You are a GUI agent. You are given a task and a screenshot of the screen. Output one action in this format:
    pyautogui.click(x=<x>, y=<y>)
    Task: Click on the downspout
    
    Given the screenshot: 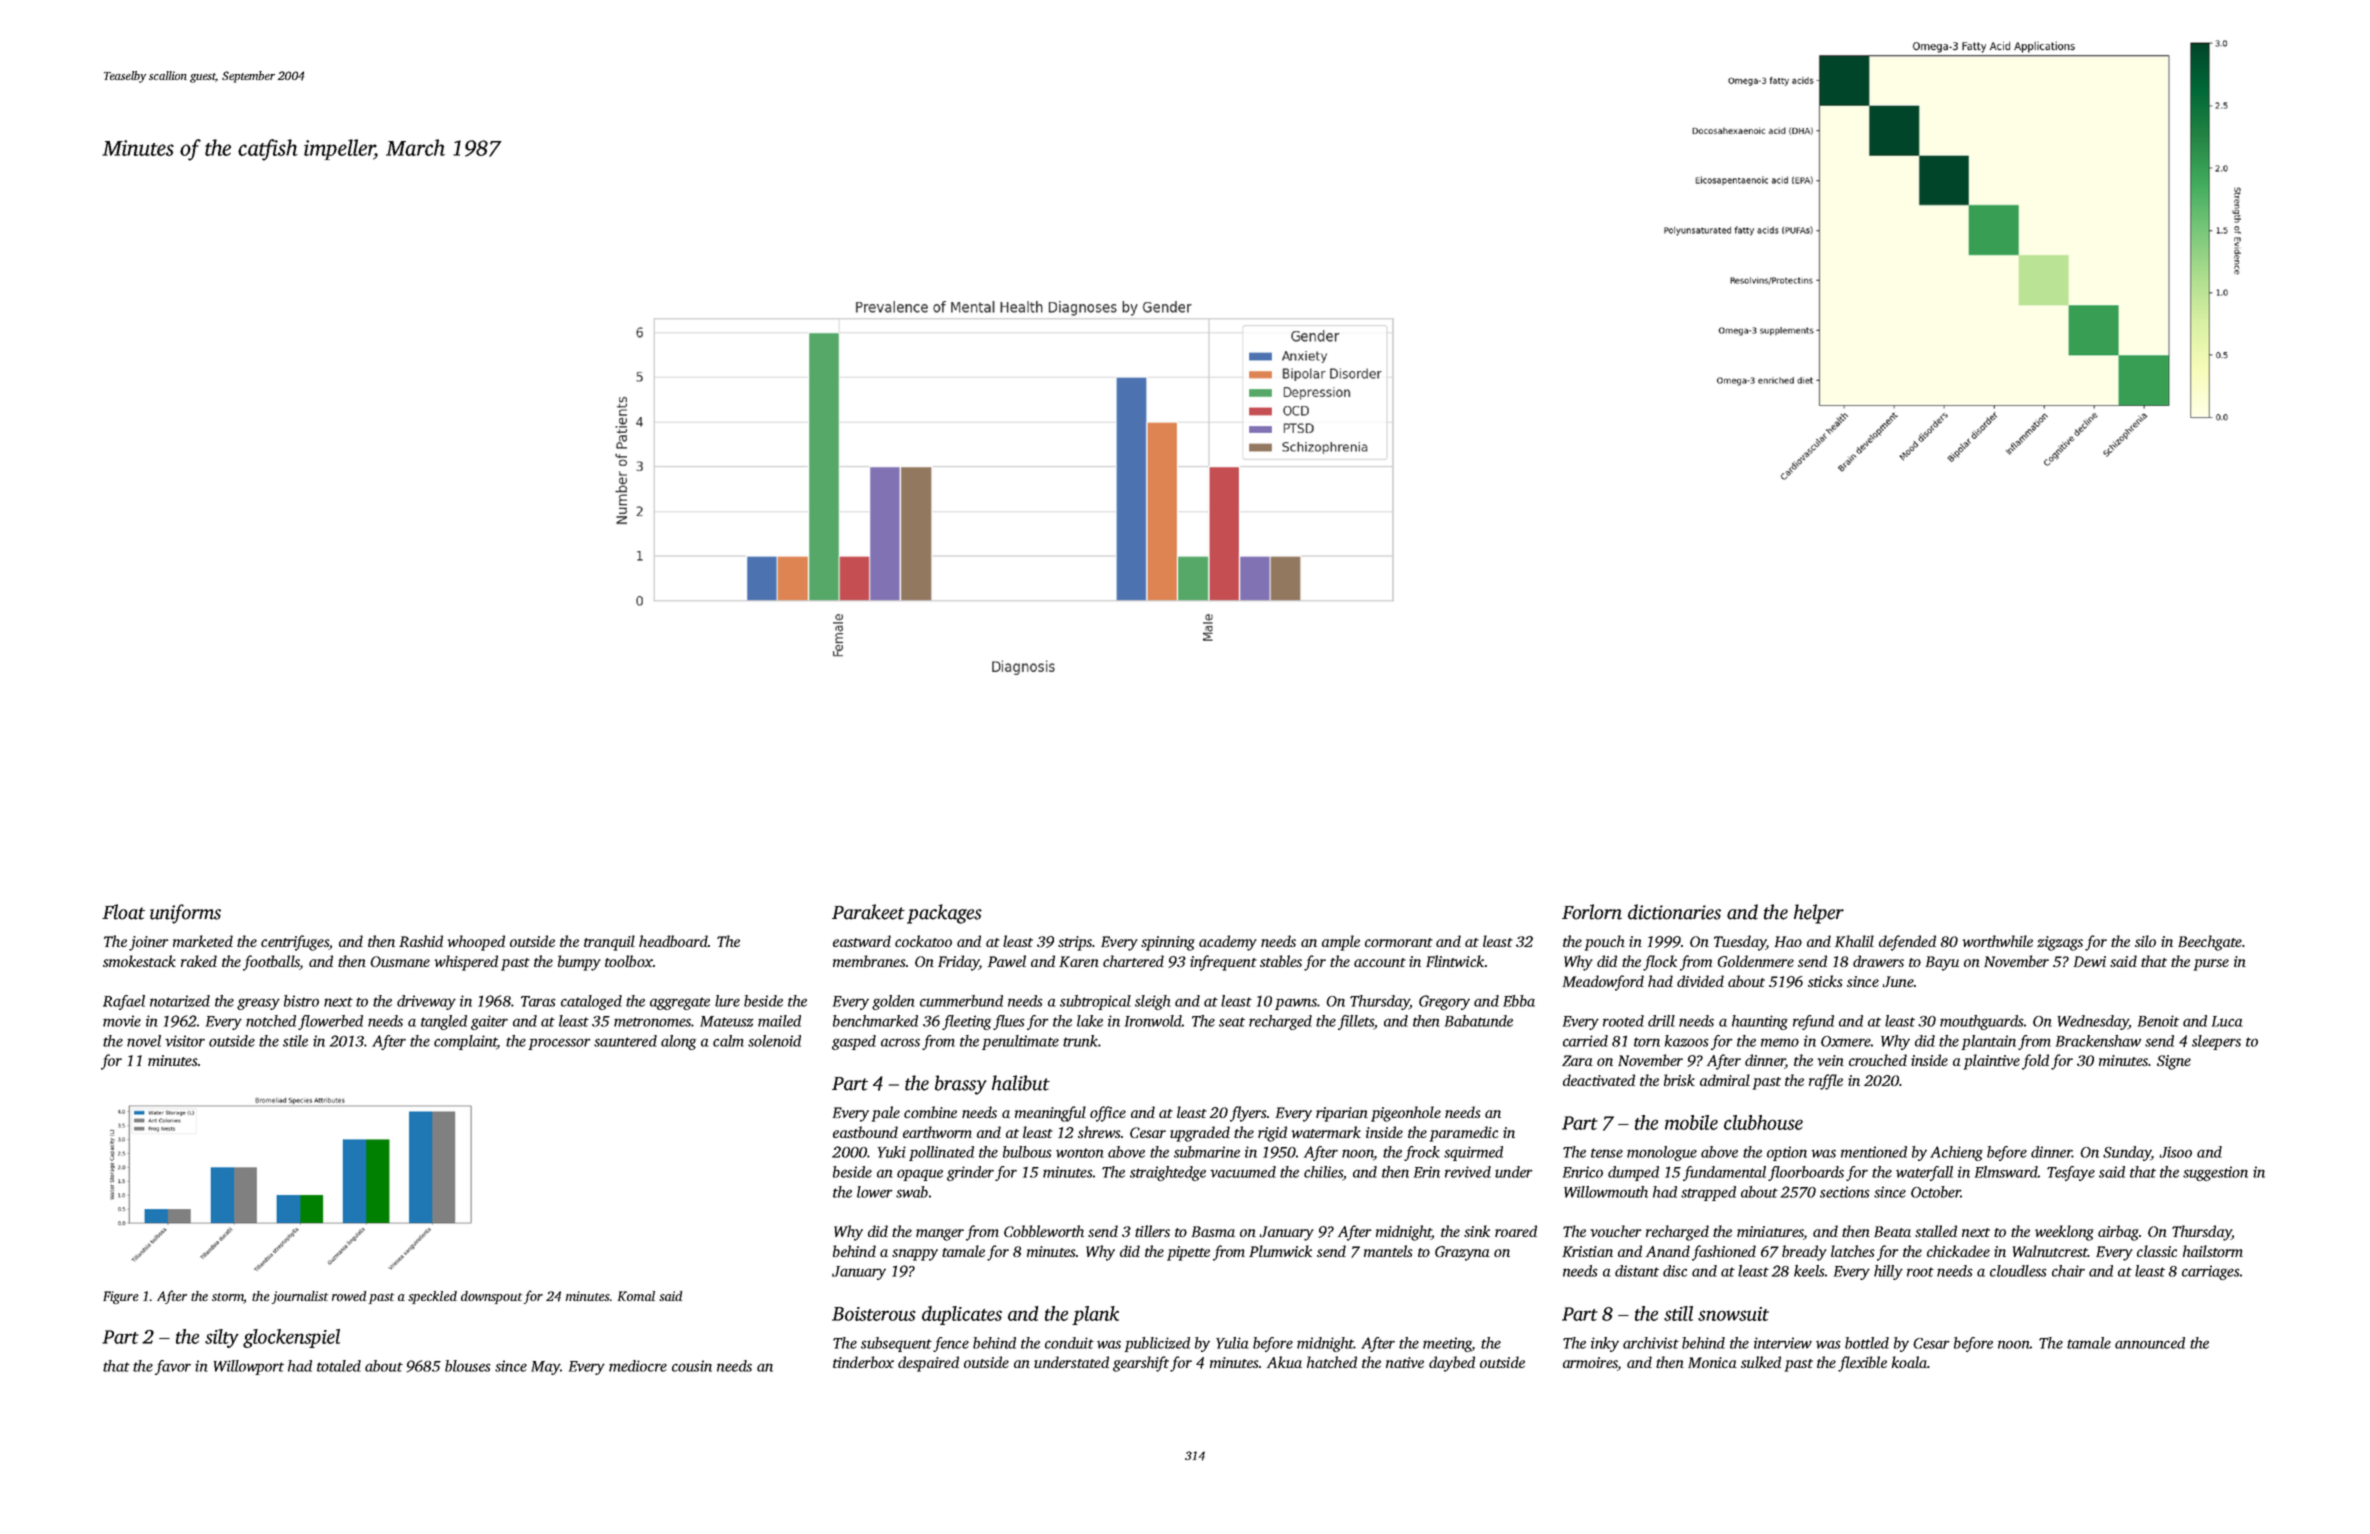 What is the action you would take?
    pyautogui.click(x=491, y=1297)
